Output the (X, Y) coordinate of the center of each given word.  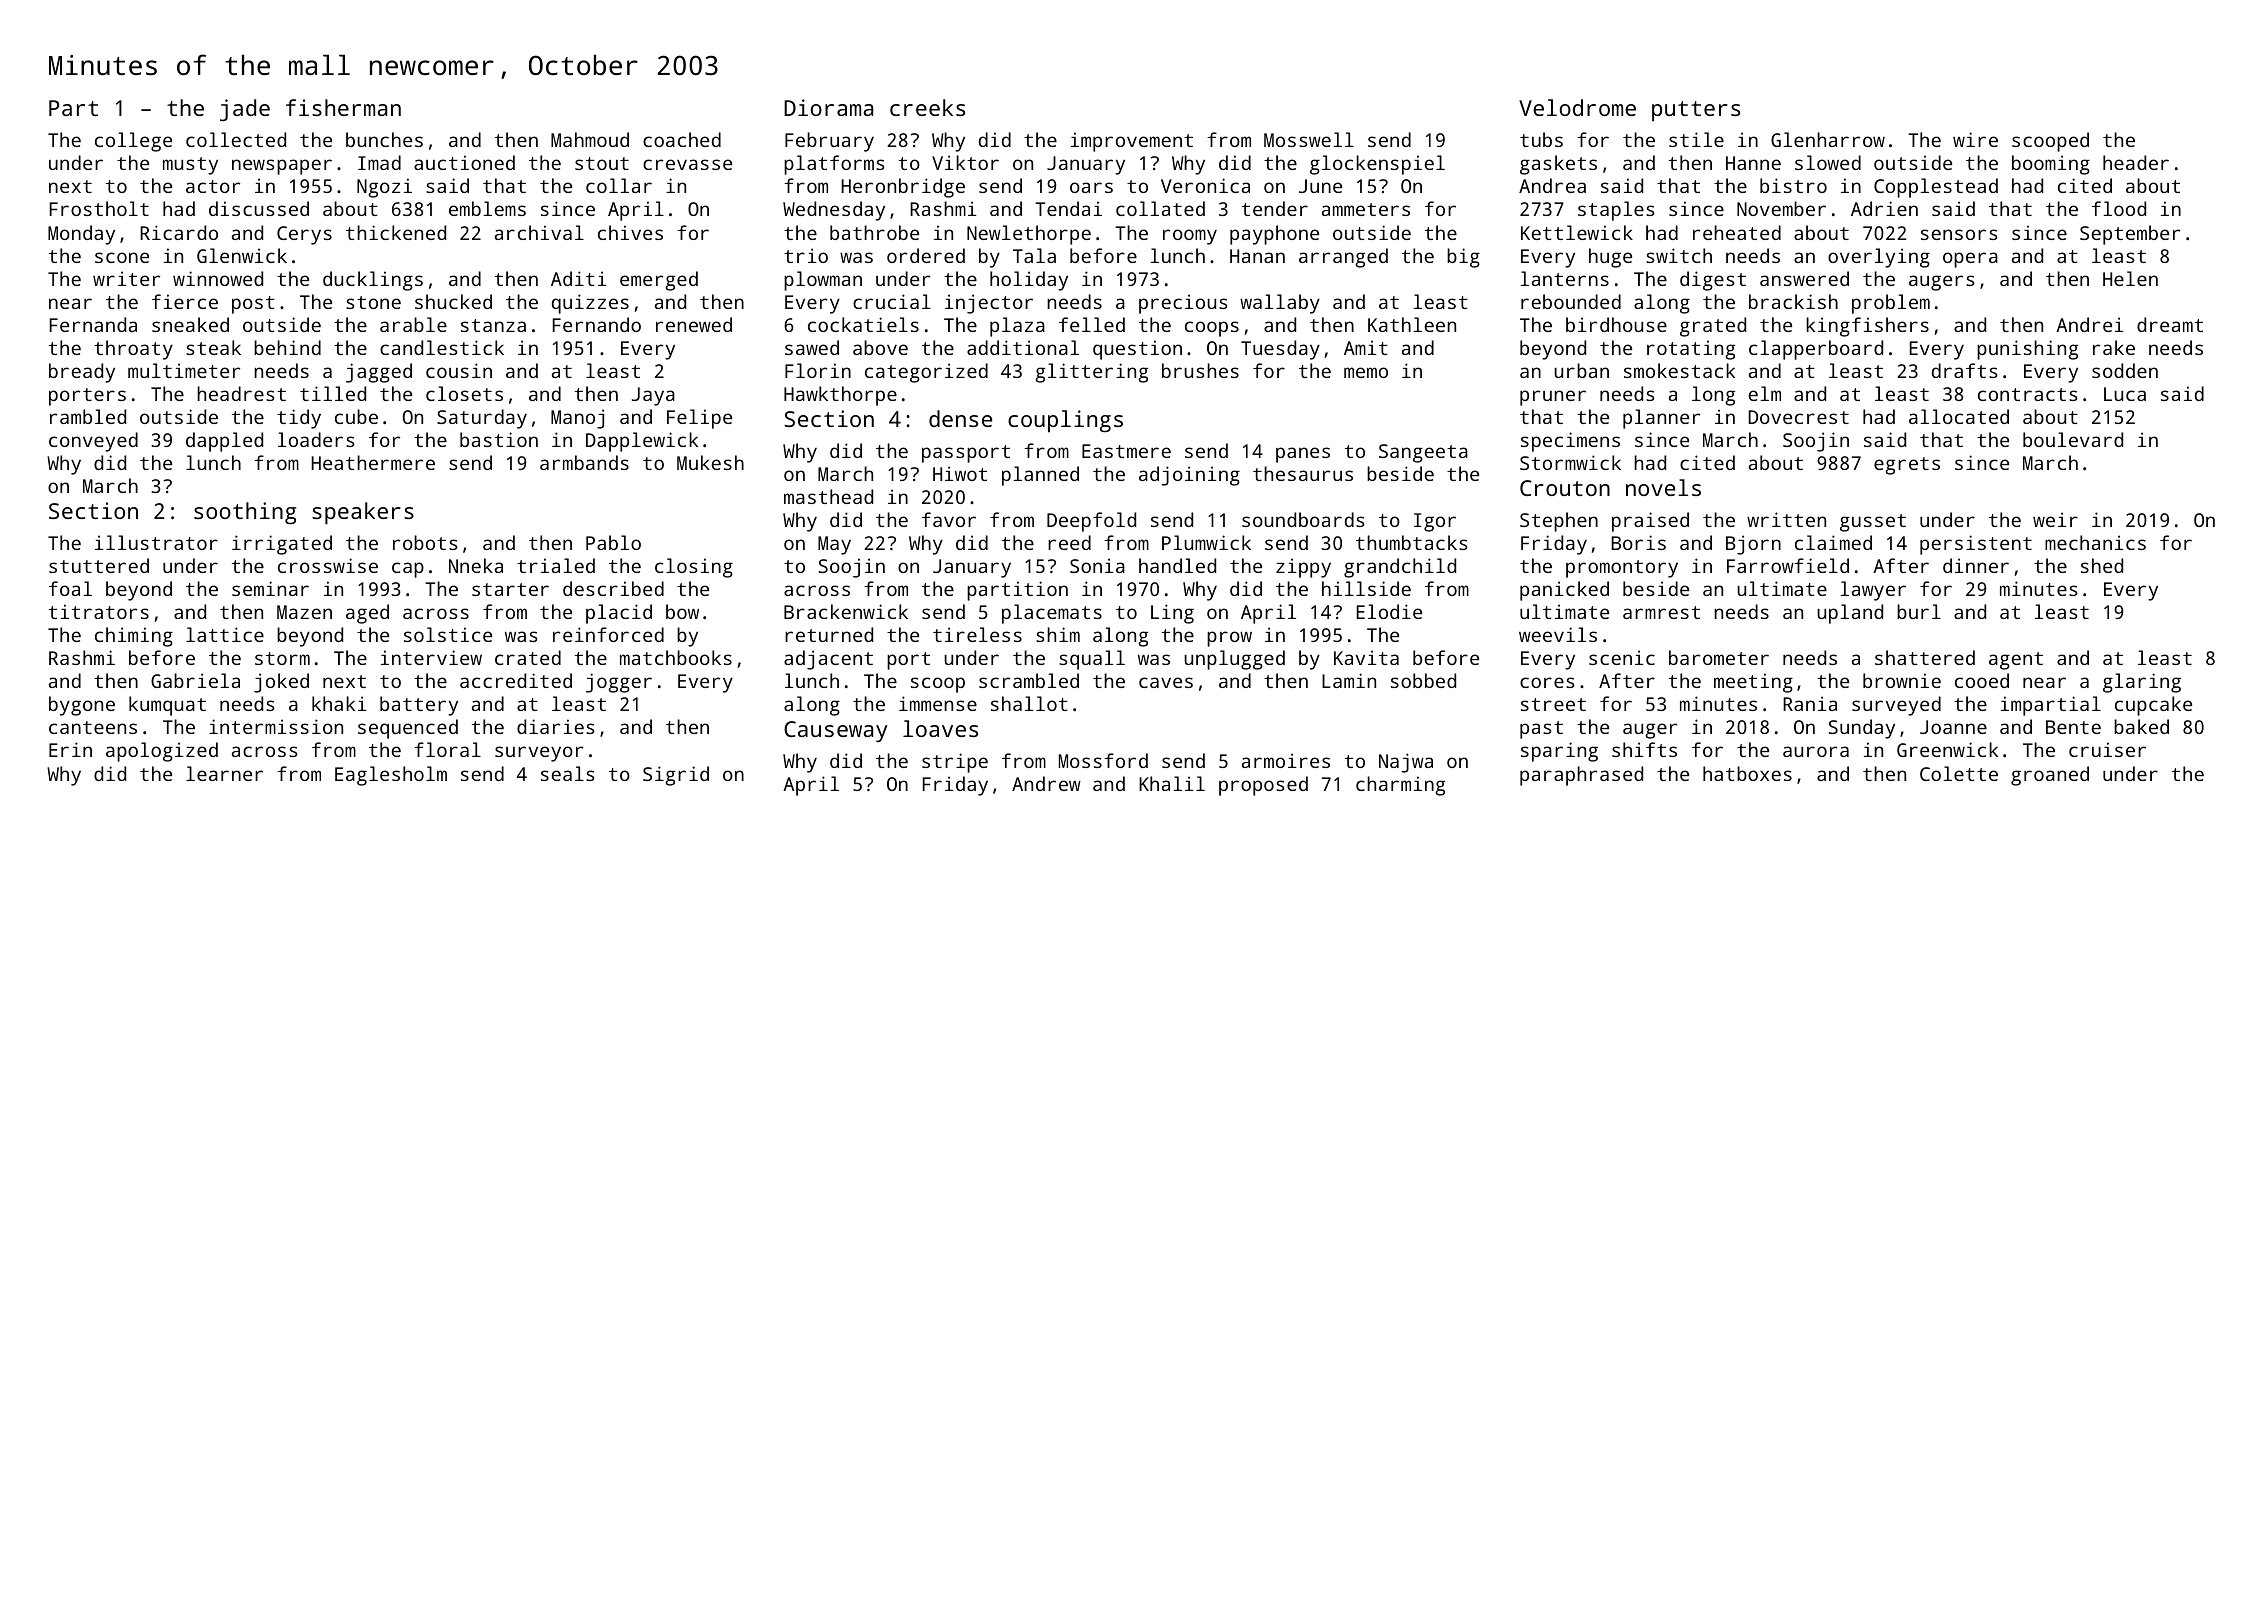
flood (2119, 208)
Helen (2130, 278)
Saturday (482, 419)
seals (568, 773)
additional (1023, 347)
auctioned (464, 162)
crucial (892, 301)
